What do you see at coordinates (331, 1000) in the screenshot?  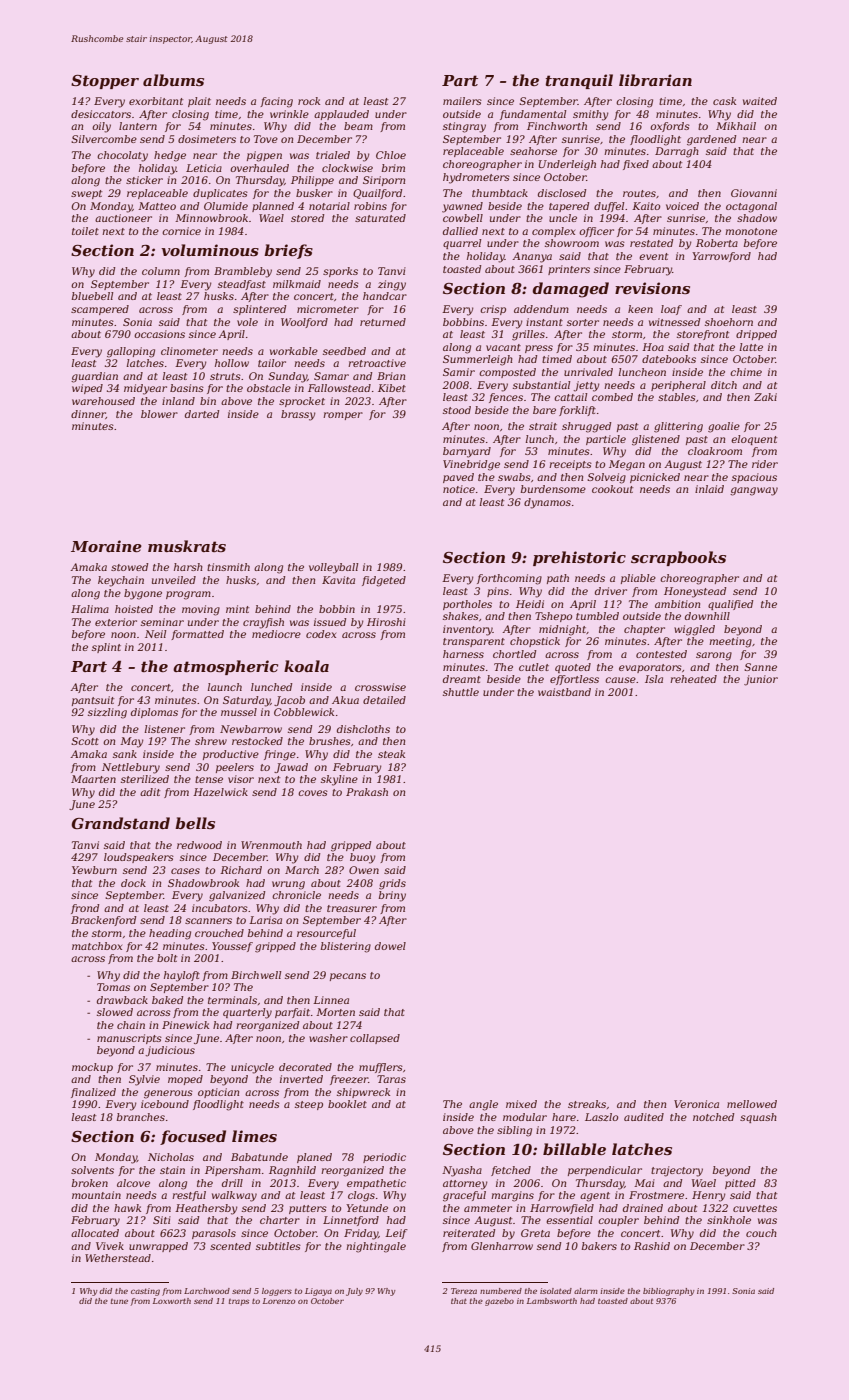 I see `Linnea` at bounding box center [331, 1000].
